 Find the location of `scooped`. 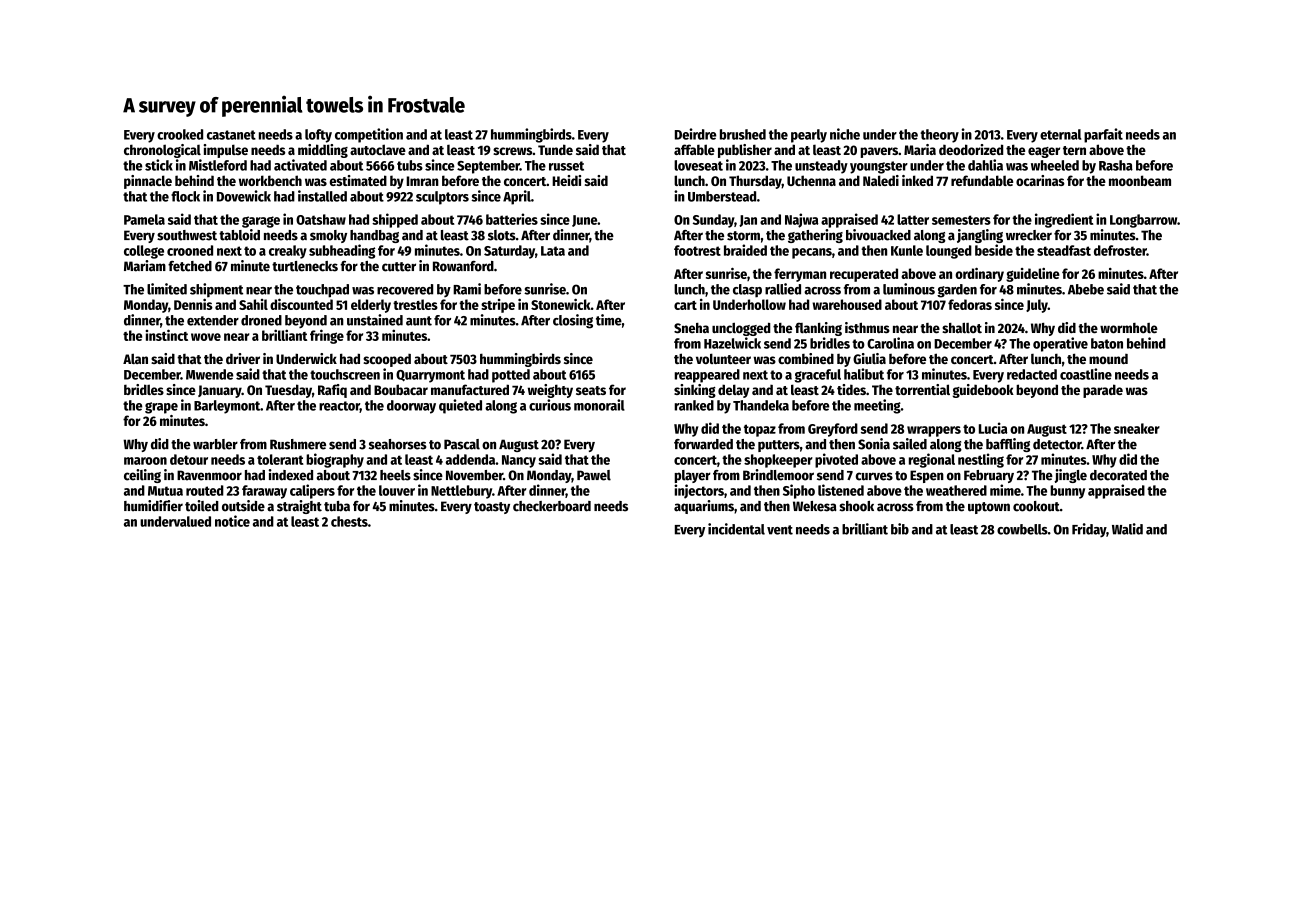

scooped is located at coordinates (387, 360).
